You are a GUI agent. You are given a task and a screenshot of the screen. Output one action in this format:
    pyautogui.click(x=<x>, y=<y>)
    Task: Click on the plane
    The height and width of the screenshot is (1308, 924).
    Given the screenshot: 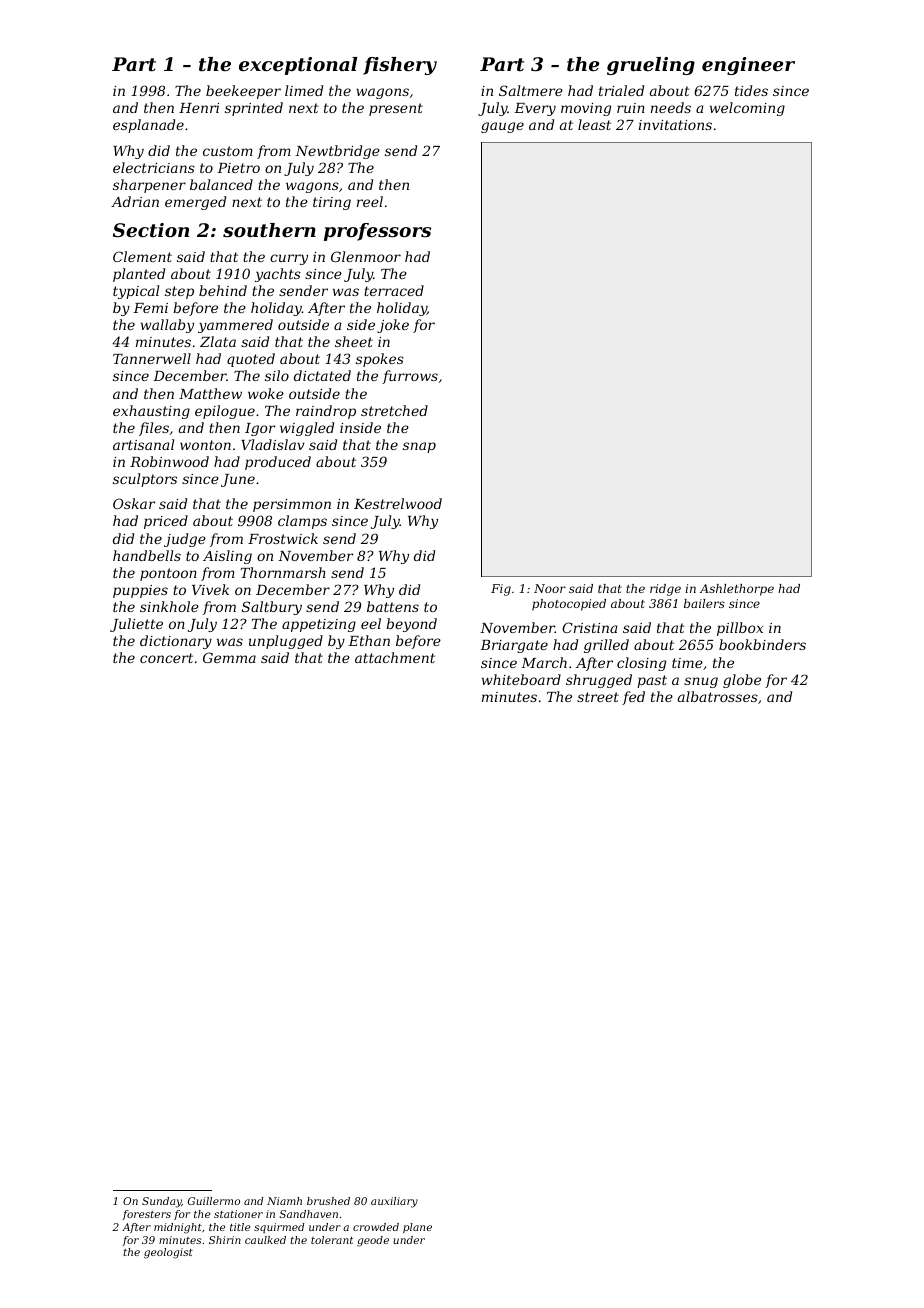 What is the action you would take?
    pyautogui.click(x=417, y=1228)
